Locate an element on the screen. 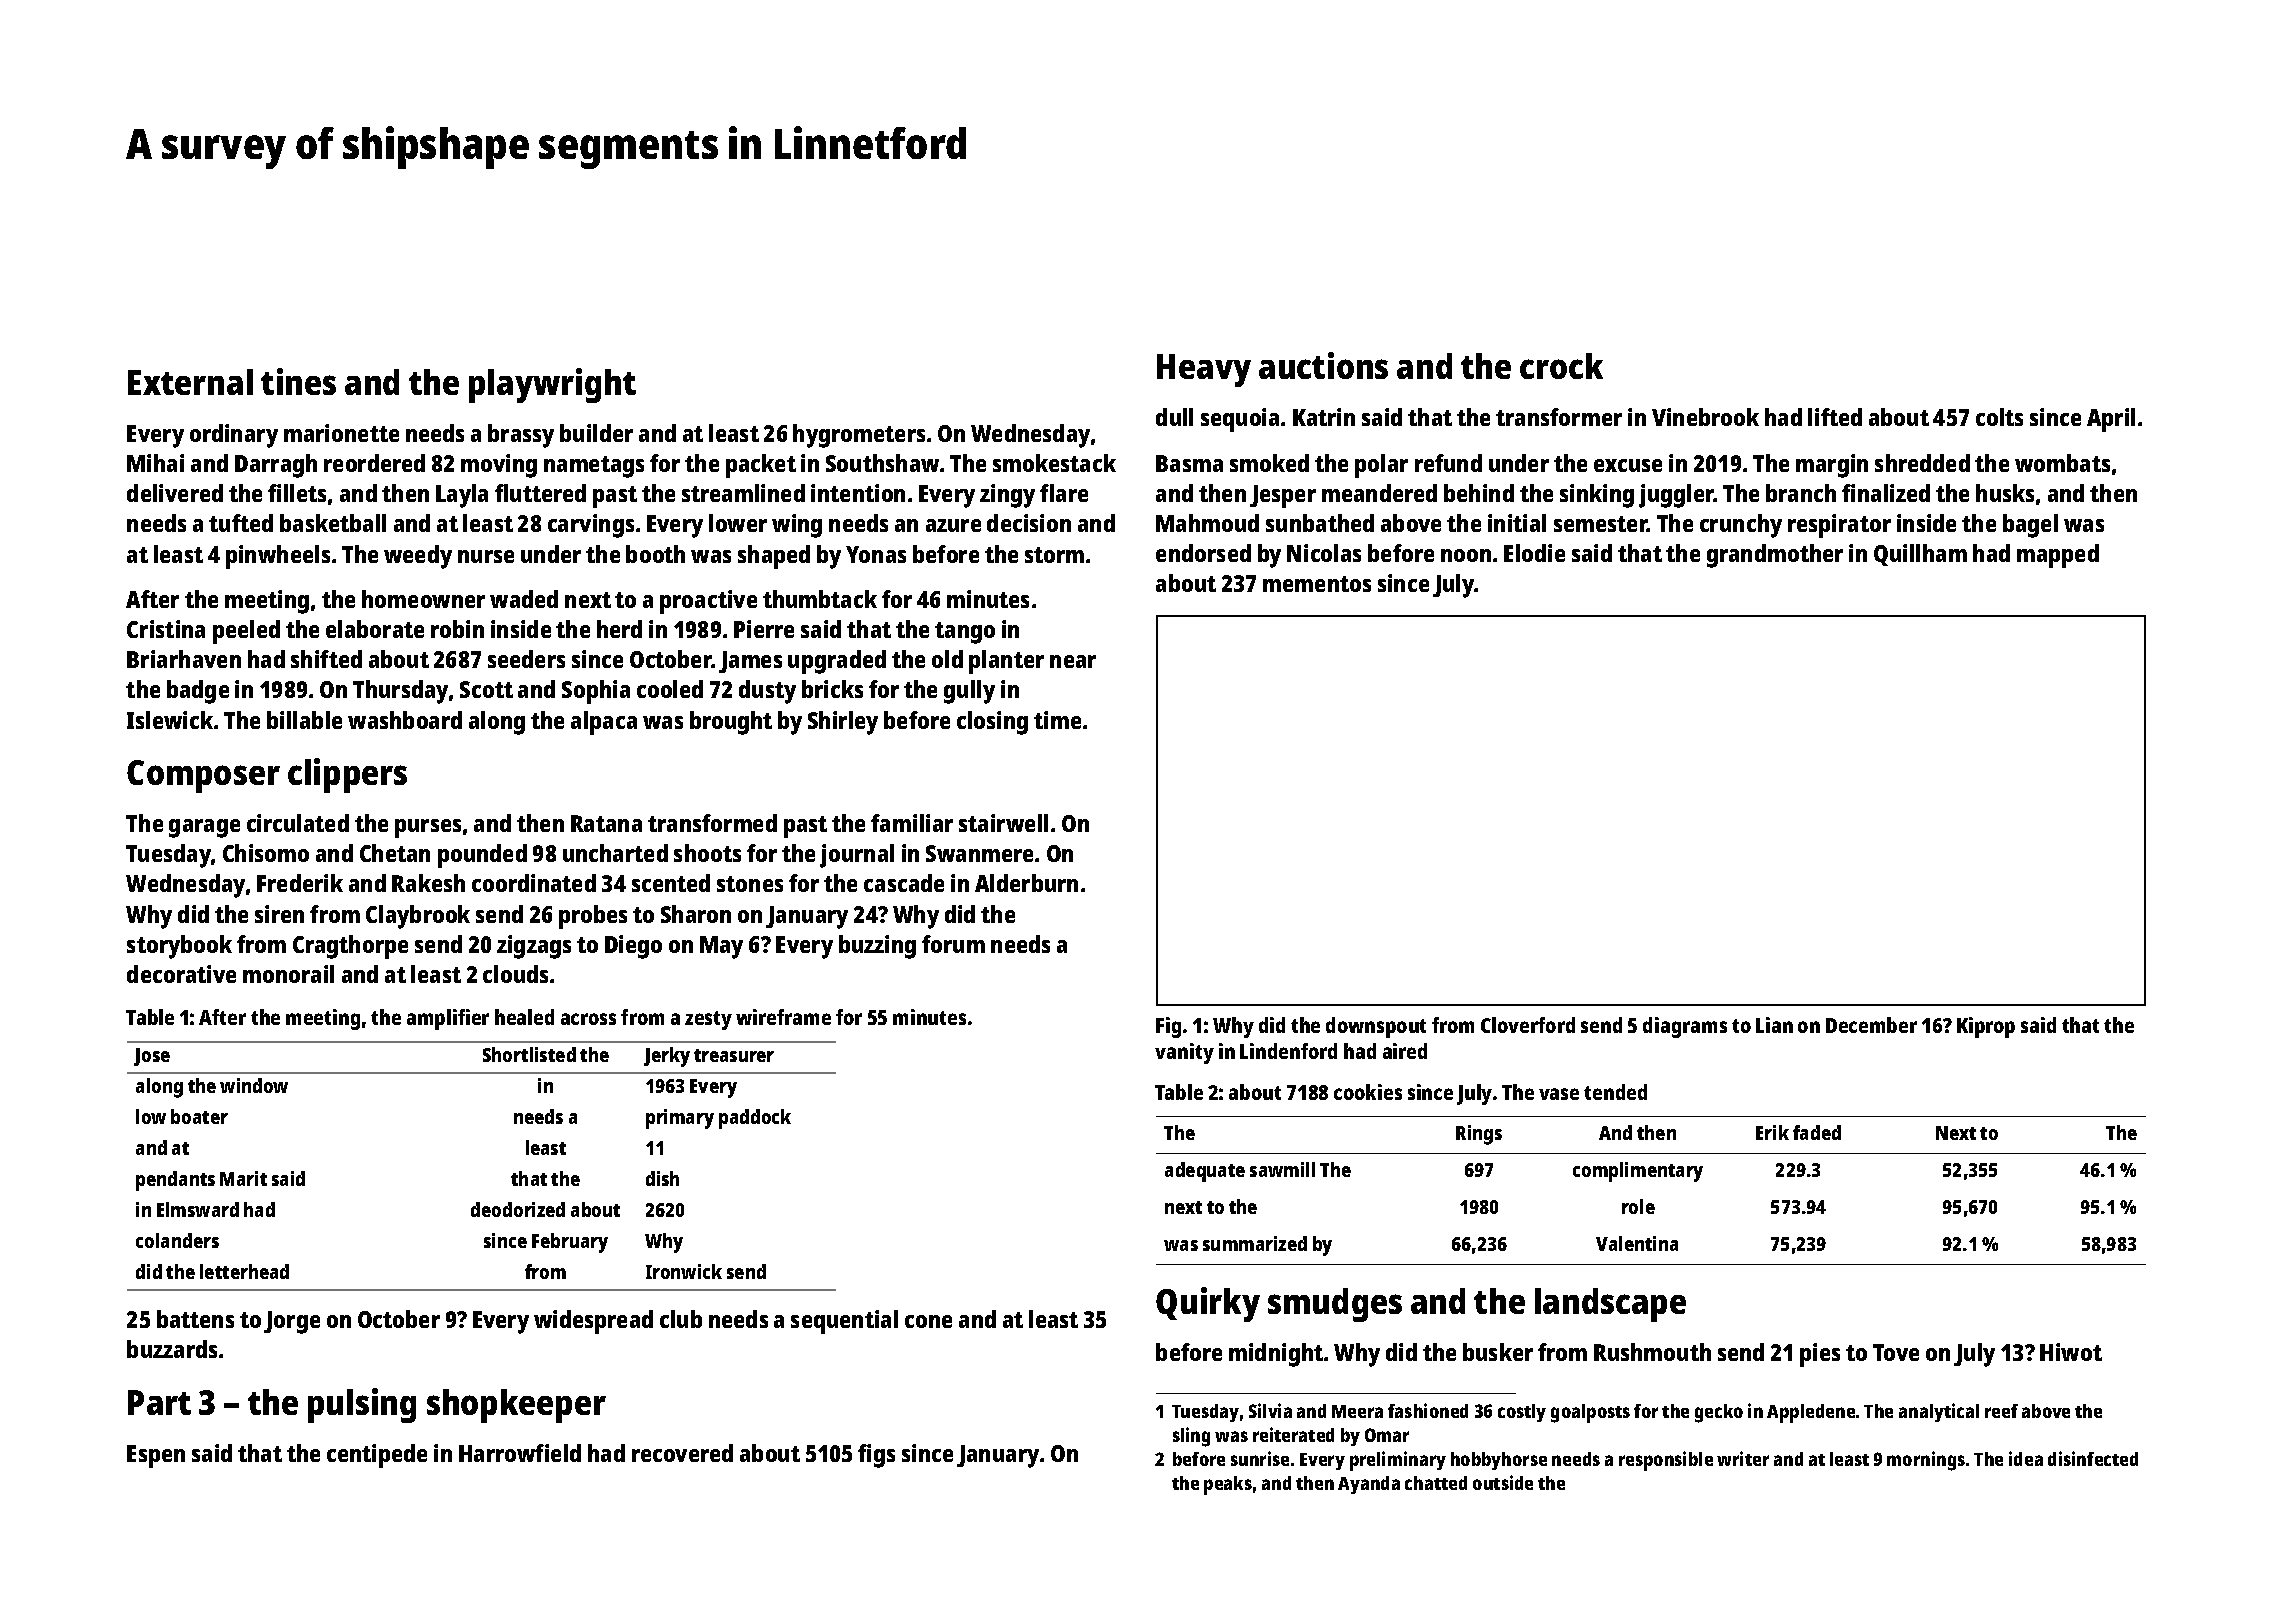 The image size is (2273, 1608). boater is located at coordinates (199, 1116).
